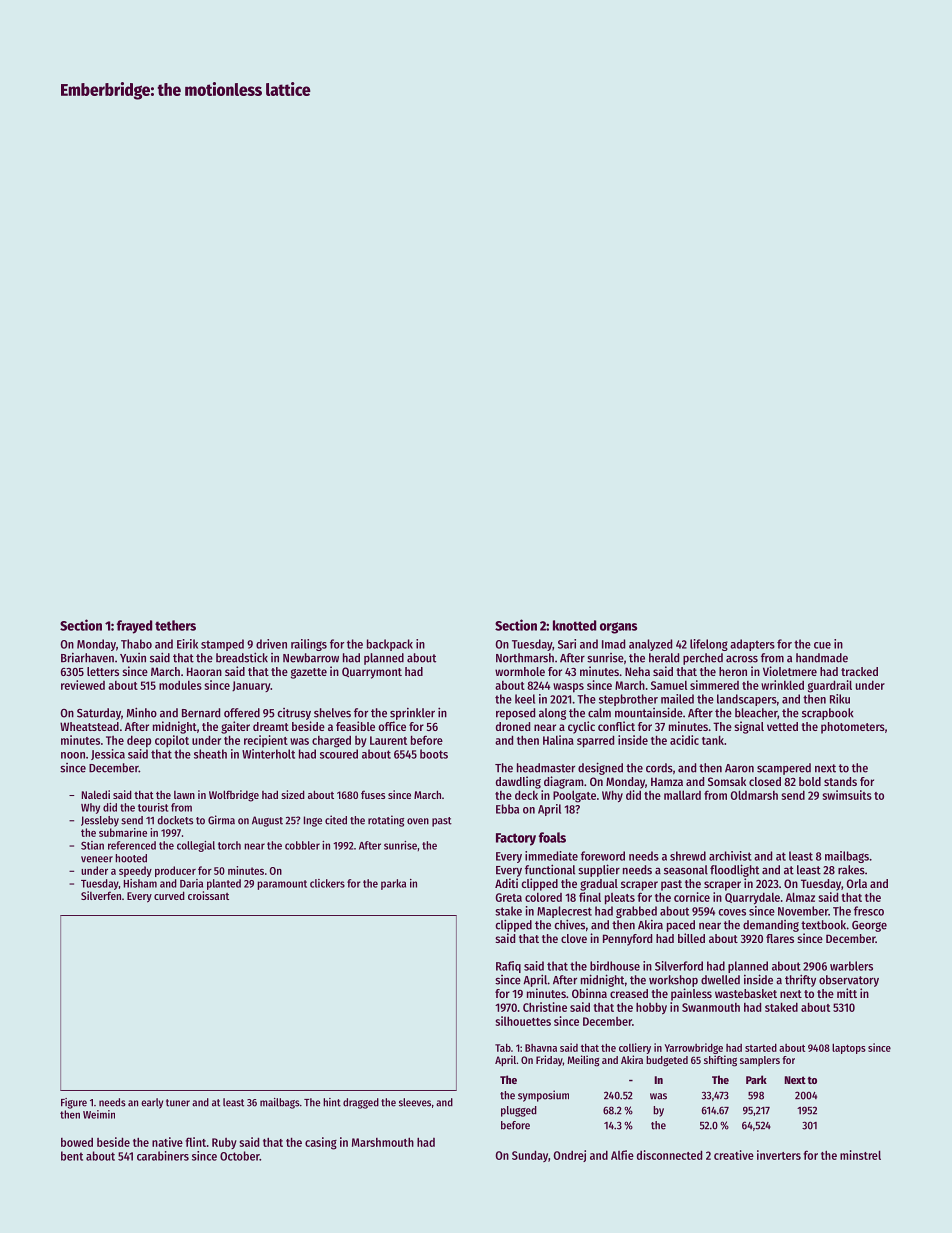 This page has height=1233, width=952. What do you see at coordinates (851, 870) in the page?
I see `rakes` at bounding box center [851, 870].
